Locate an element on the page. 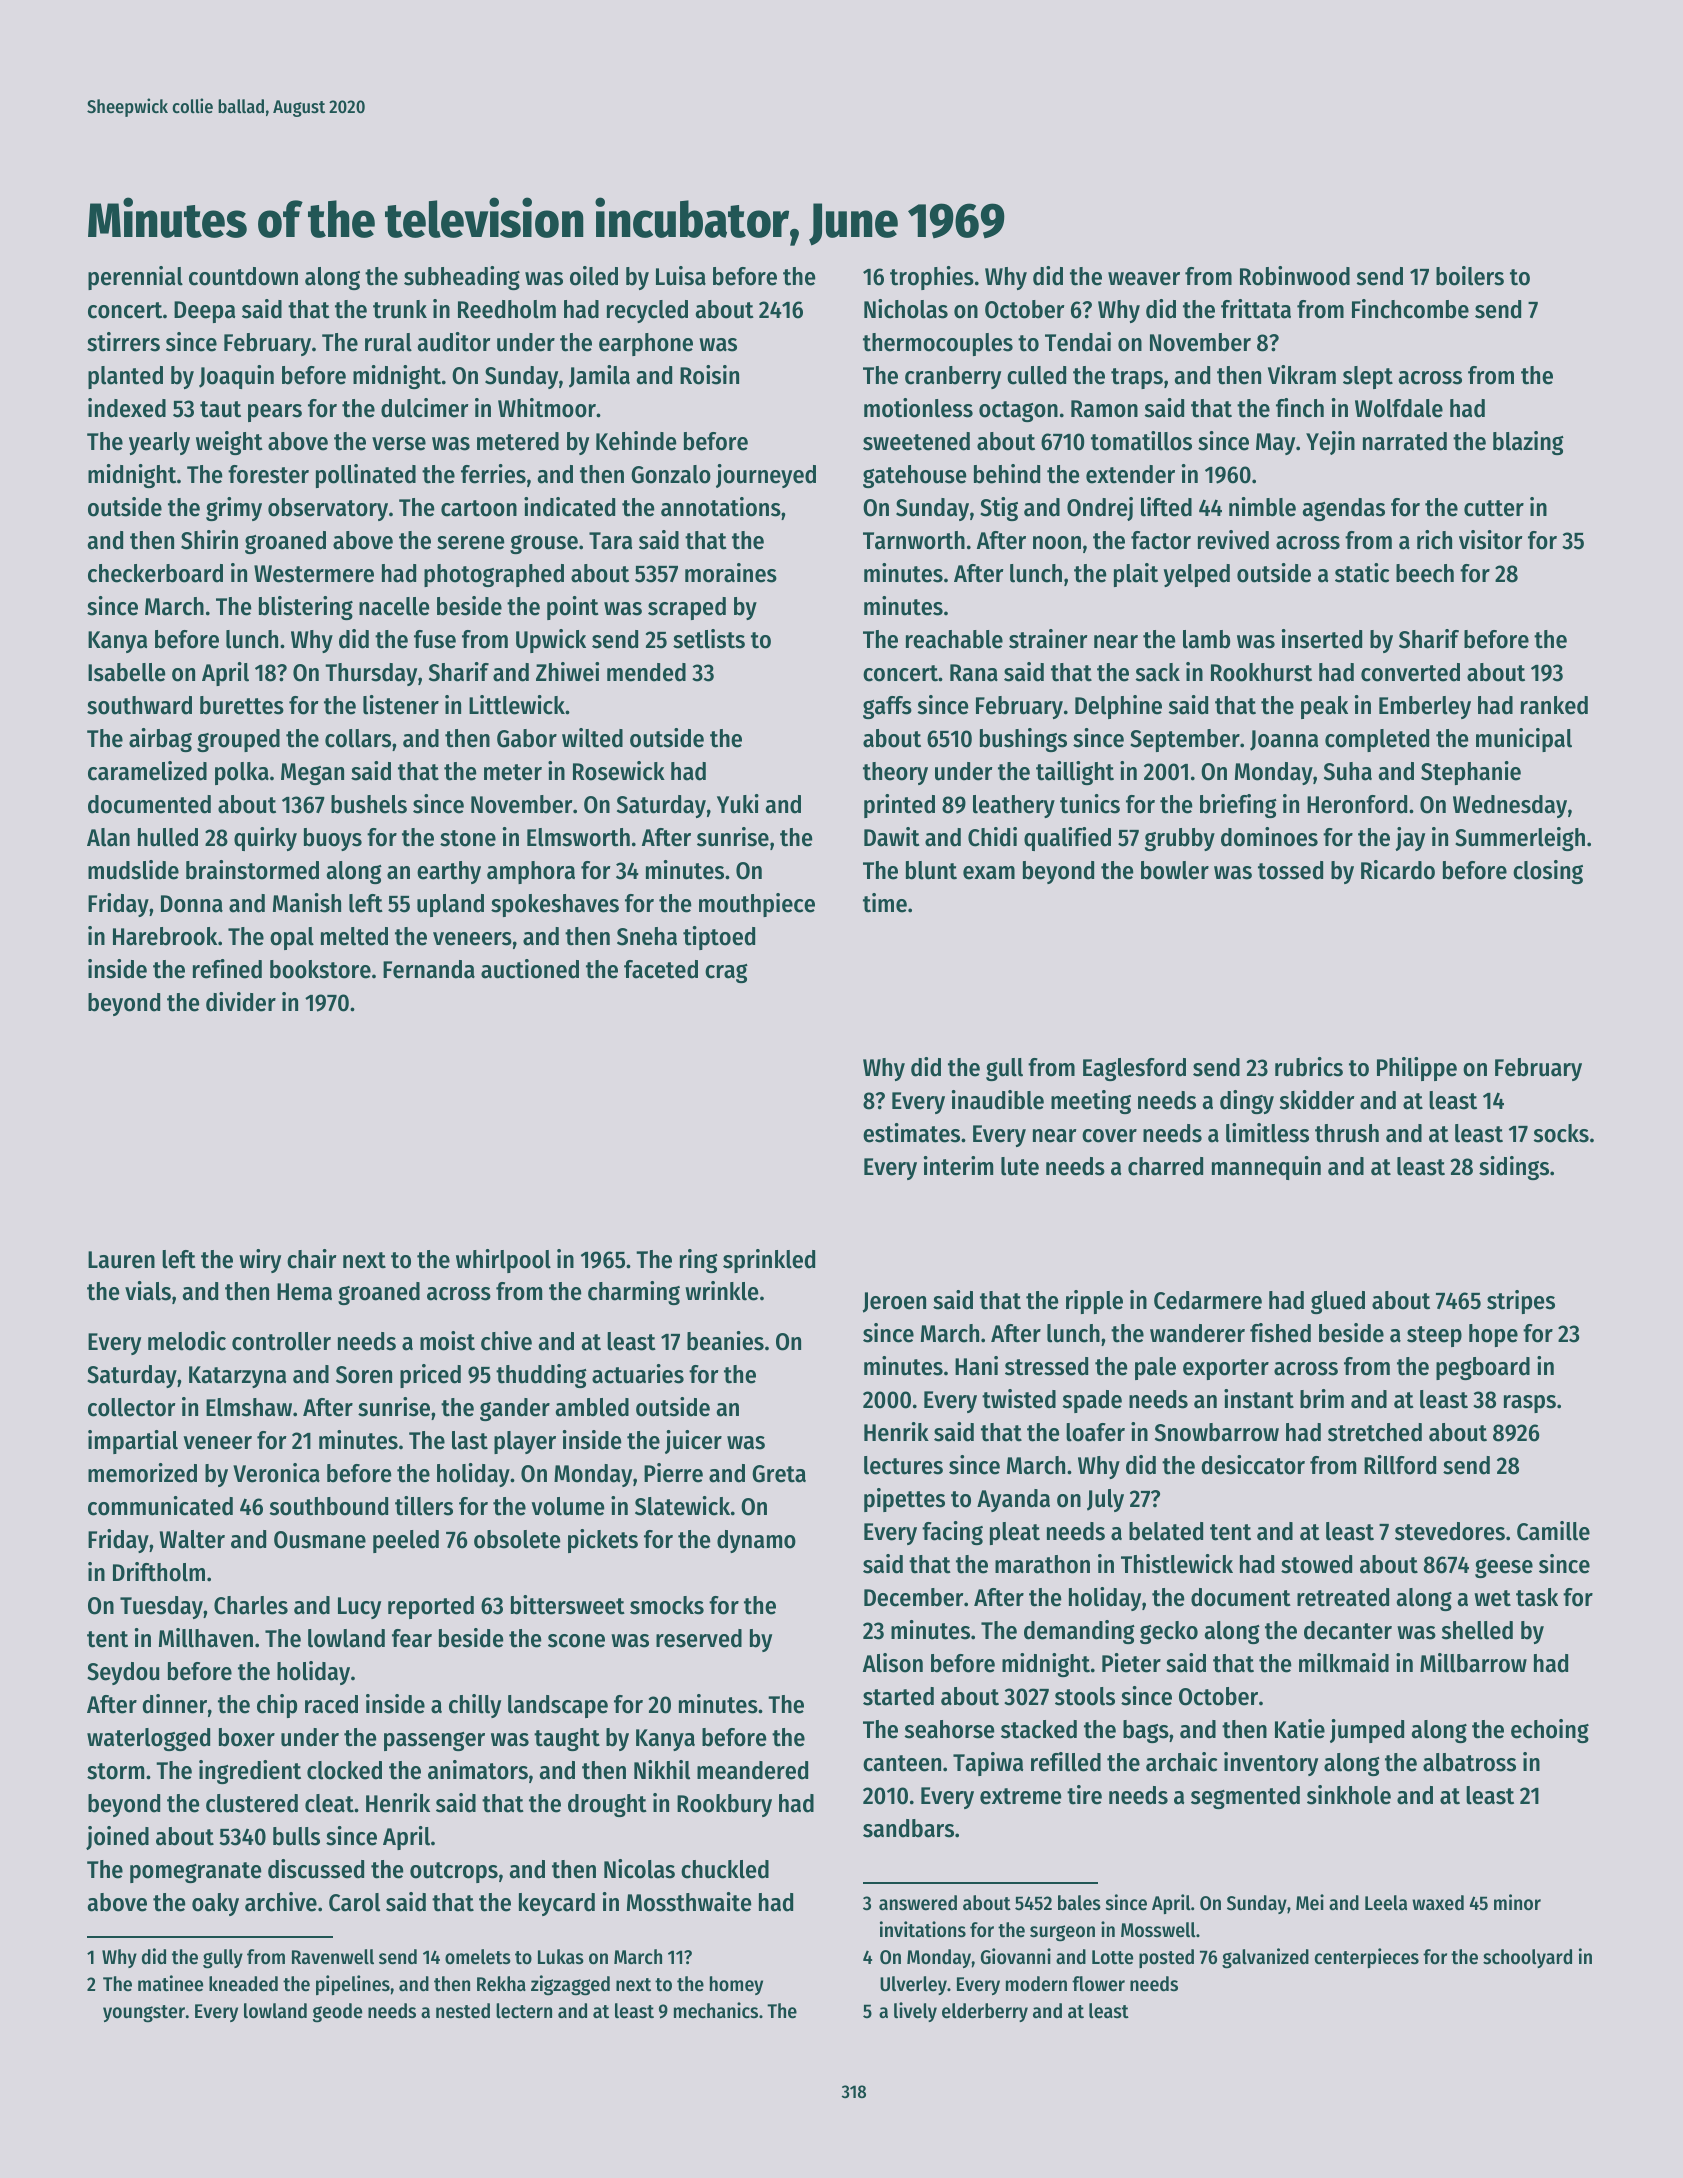 This image has width=1683, height=2178. decanter is located at coordinates (1348, 1630).
